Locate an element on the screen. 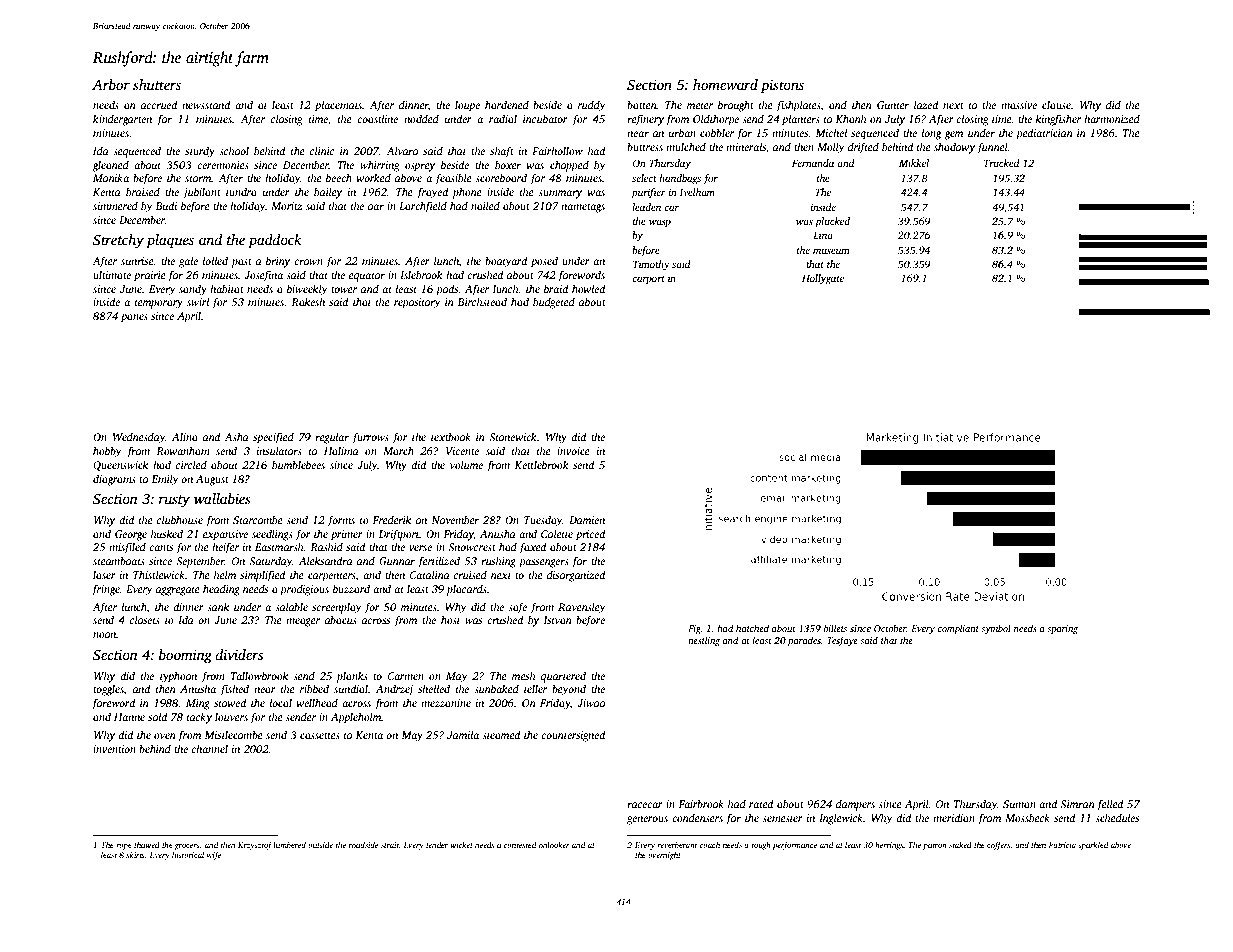 The width and height of the screenshot is (1233, 952). sparing is located at coordinates (1062, 629).
